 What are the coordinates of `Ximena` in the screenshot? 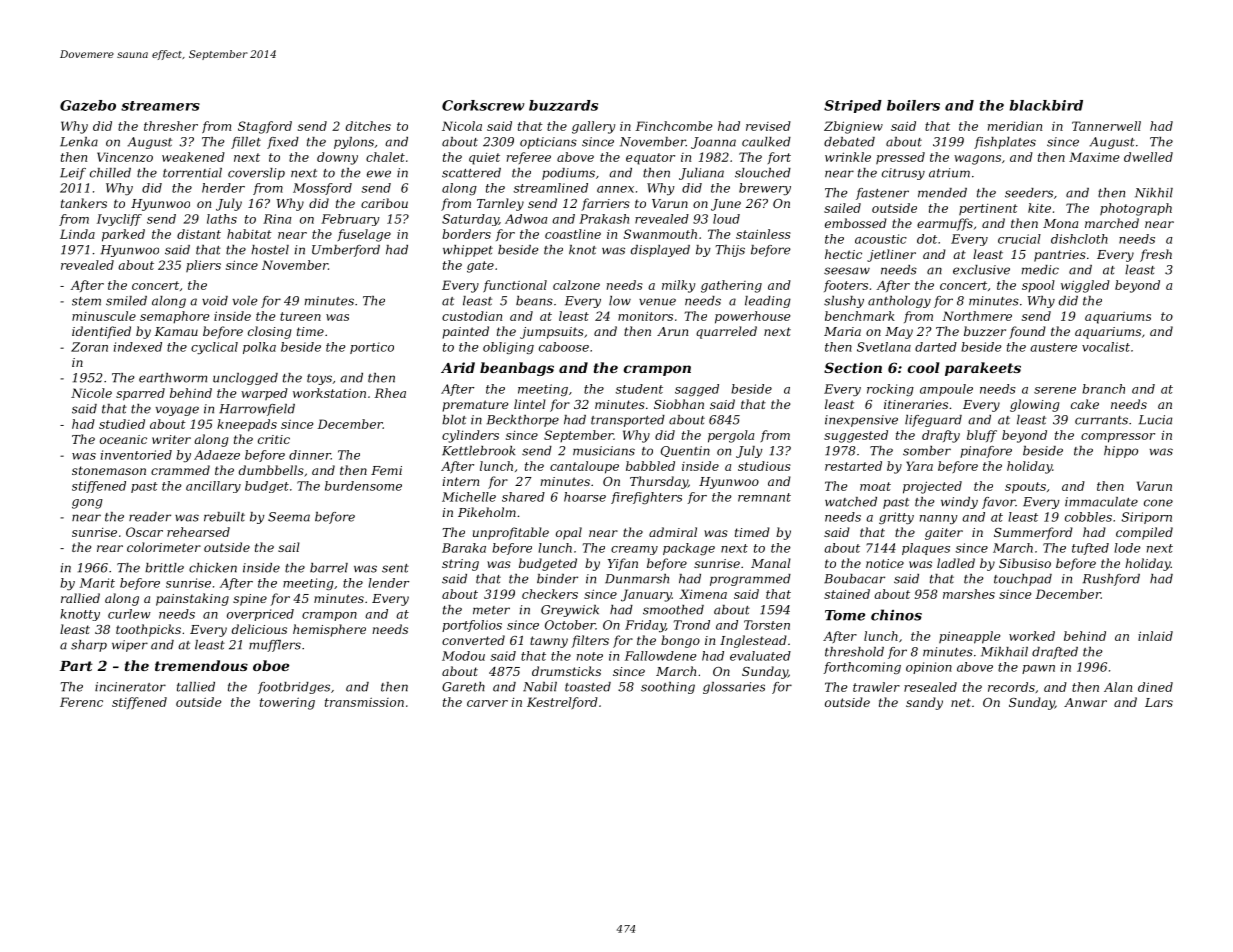 It's located at (703, 594).
